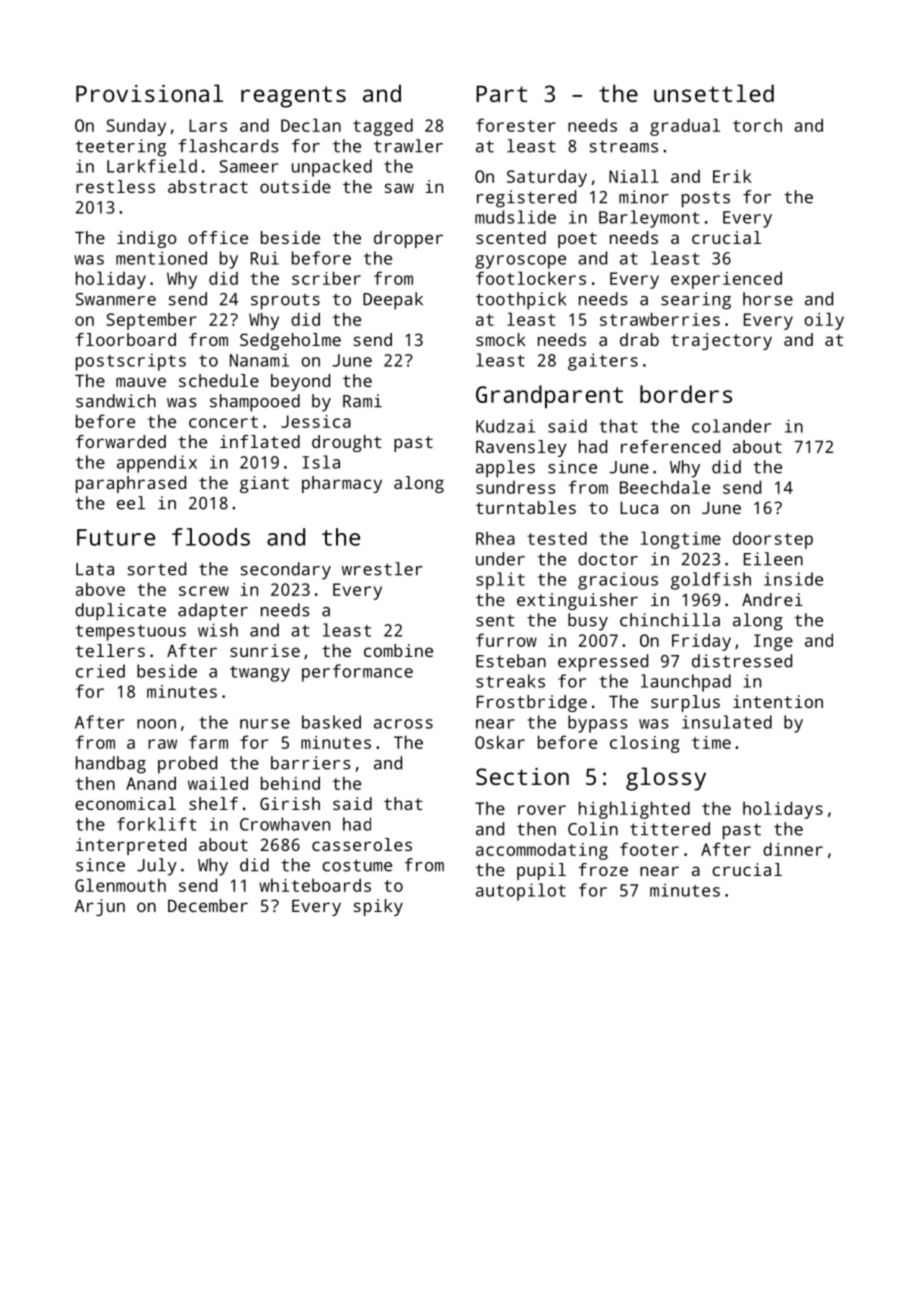 This page has height=1314, width=924. Describe the element at coordinates (721, 341) in the page. I see `trajectory` at that location.
